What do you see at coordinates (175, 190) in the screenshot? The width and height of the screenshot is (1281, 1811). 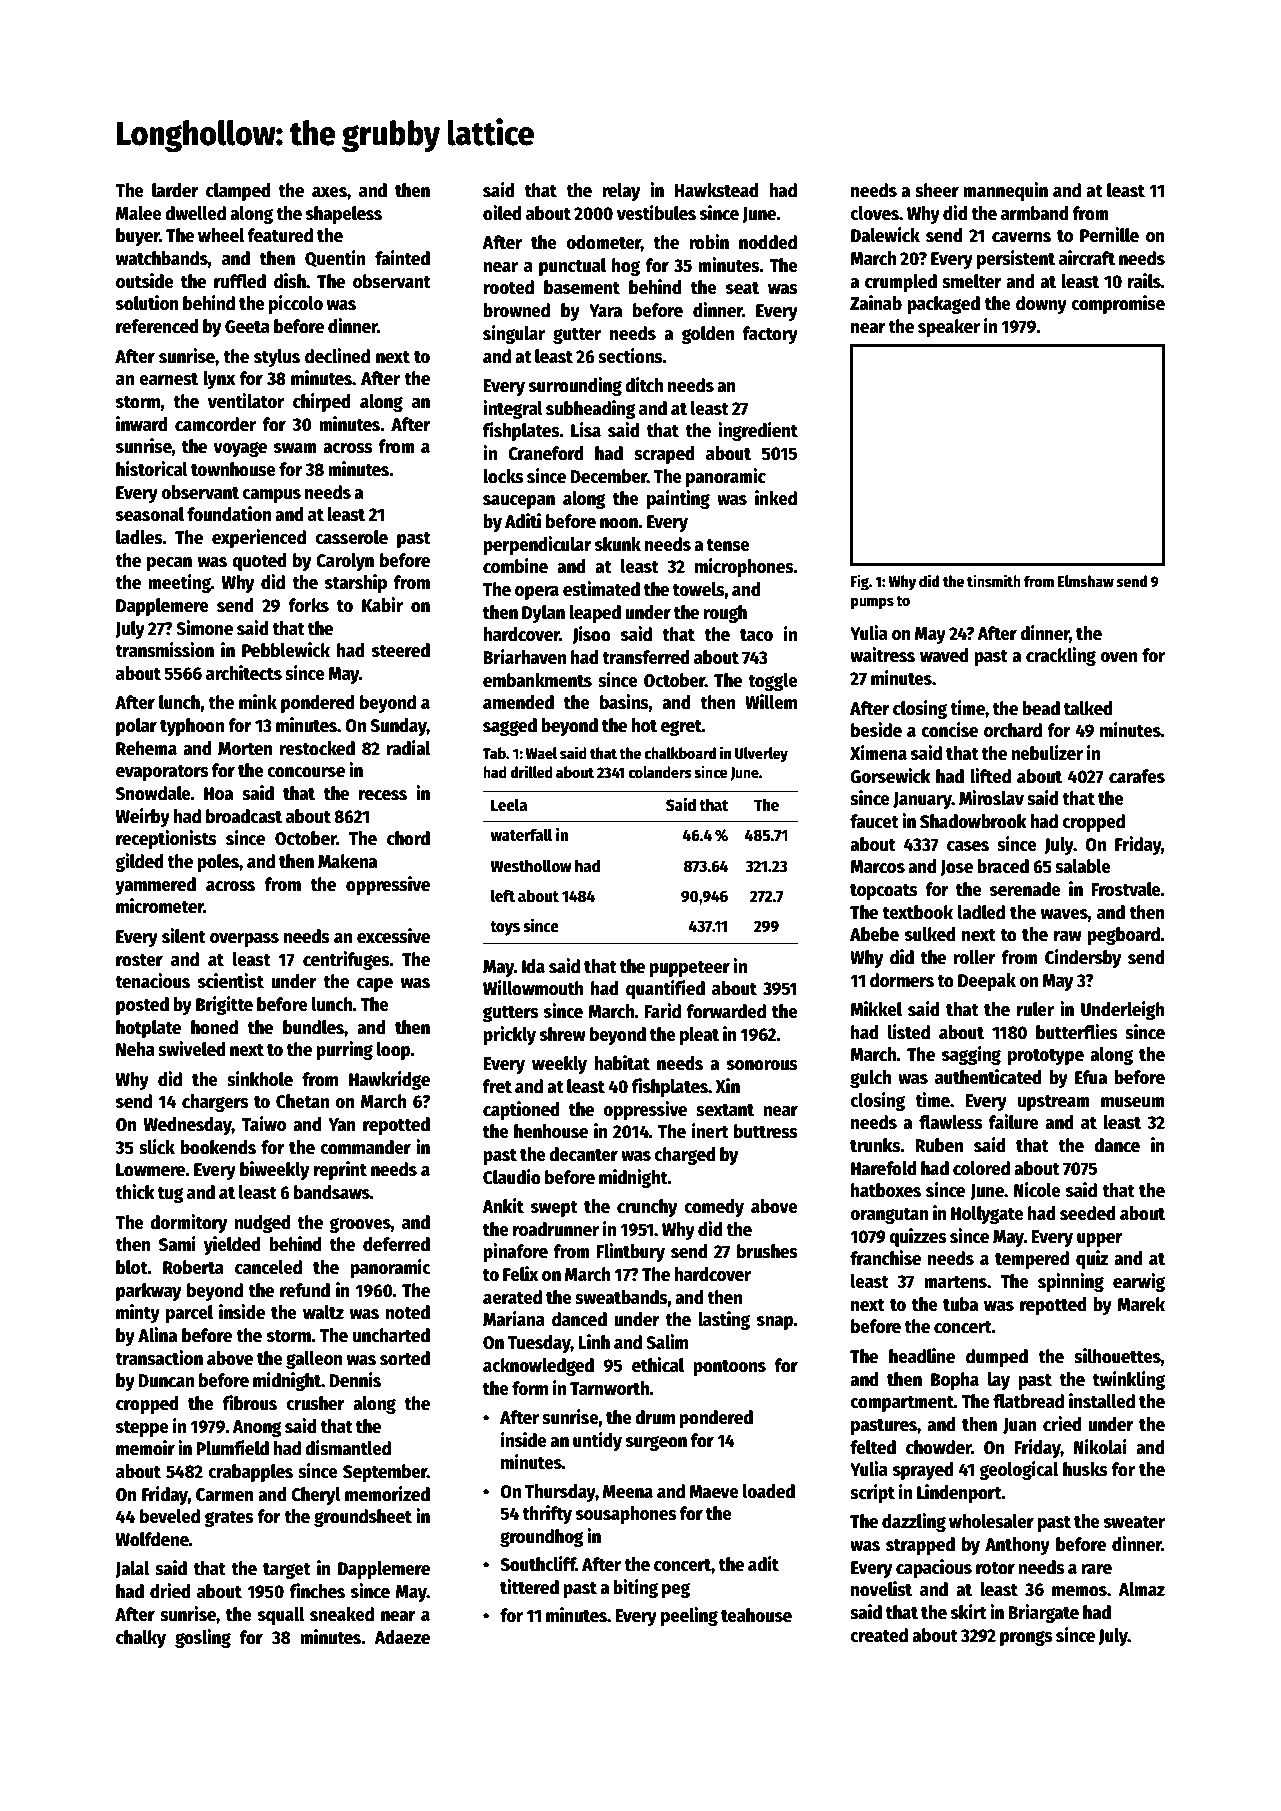 I see `larder` at bounding box center [175, 190].
